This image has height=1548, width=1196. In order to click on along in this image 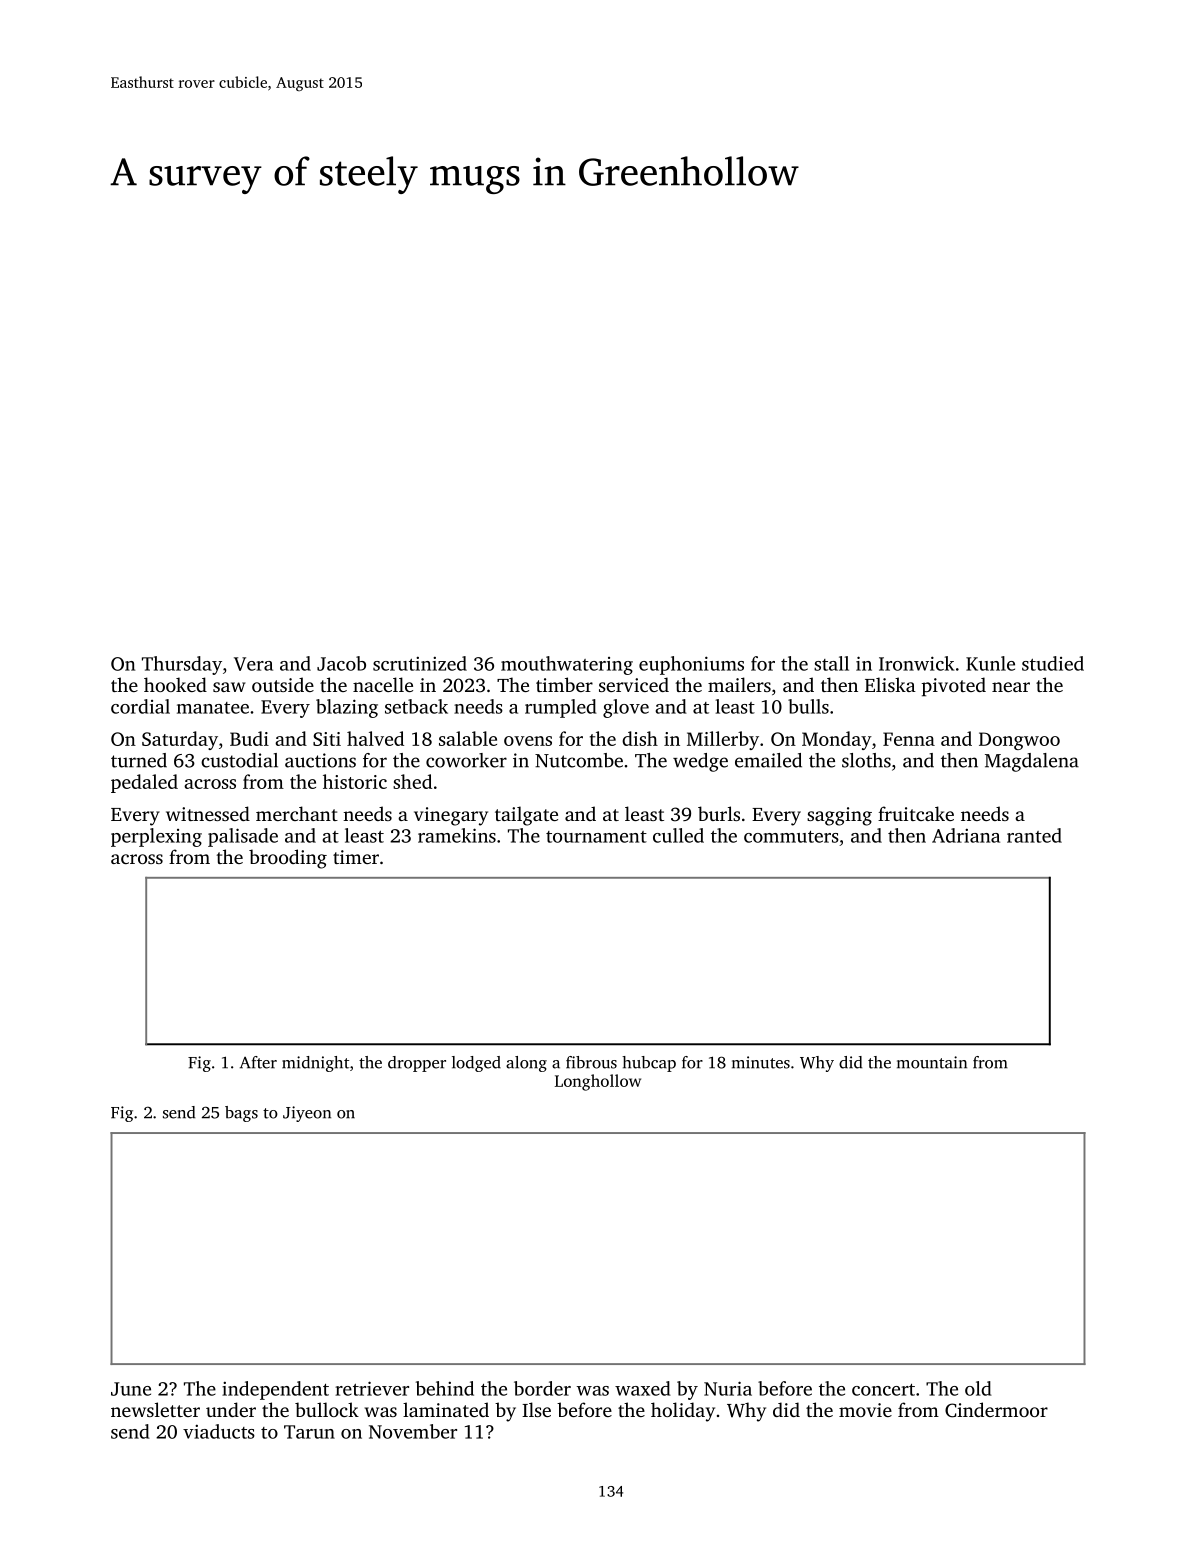, I will do `click(526, 1064)`.
